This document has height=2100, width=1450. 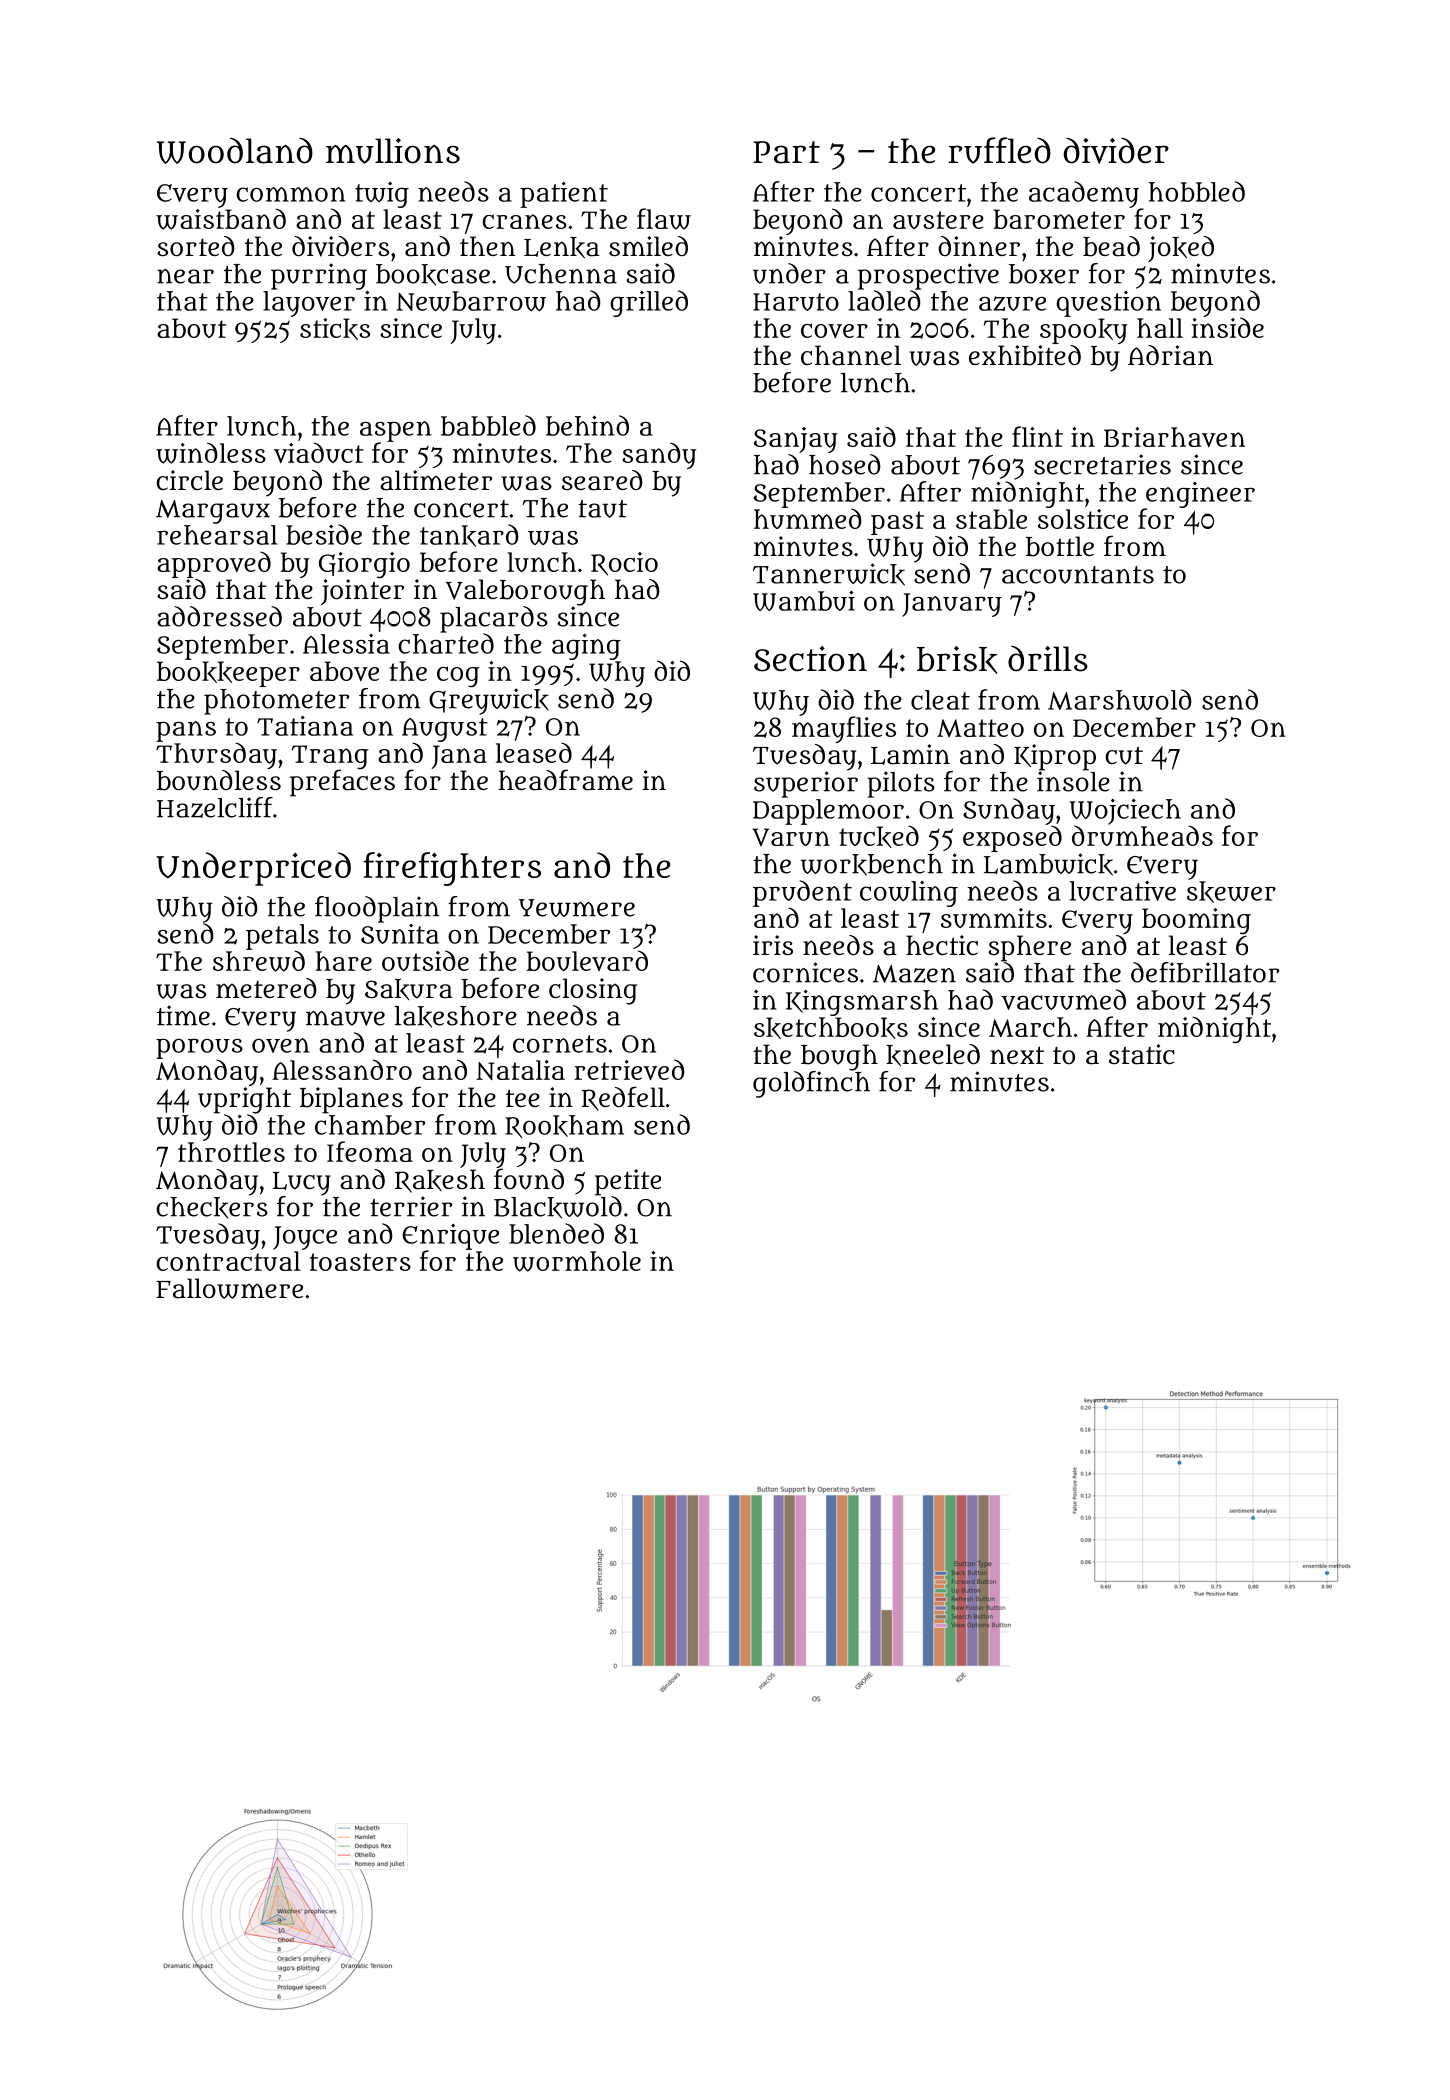 I want to click on bead, so click(x=1111, y=246).
